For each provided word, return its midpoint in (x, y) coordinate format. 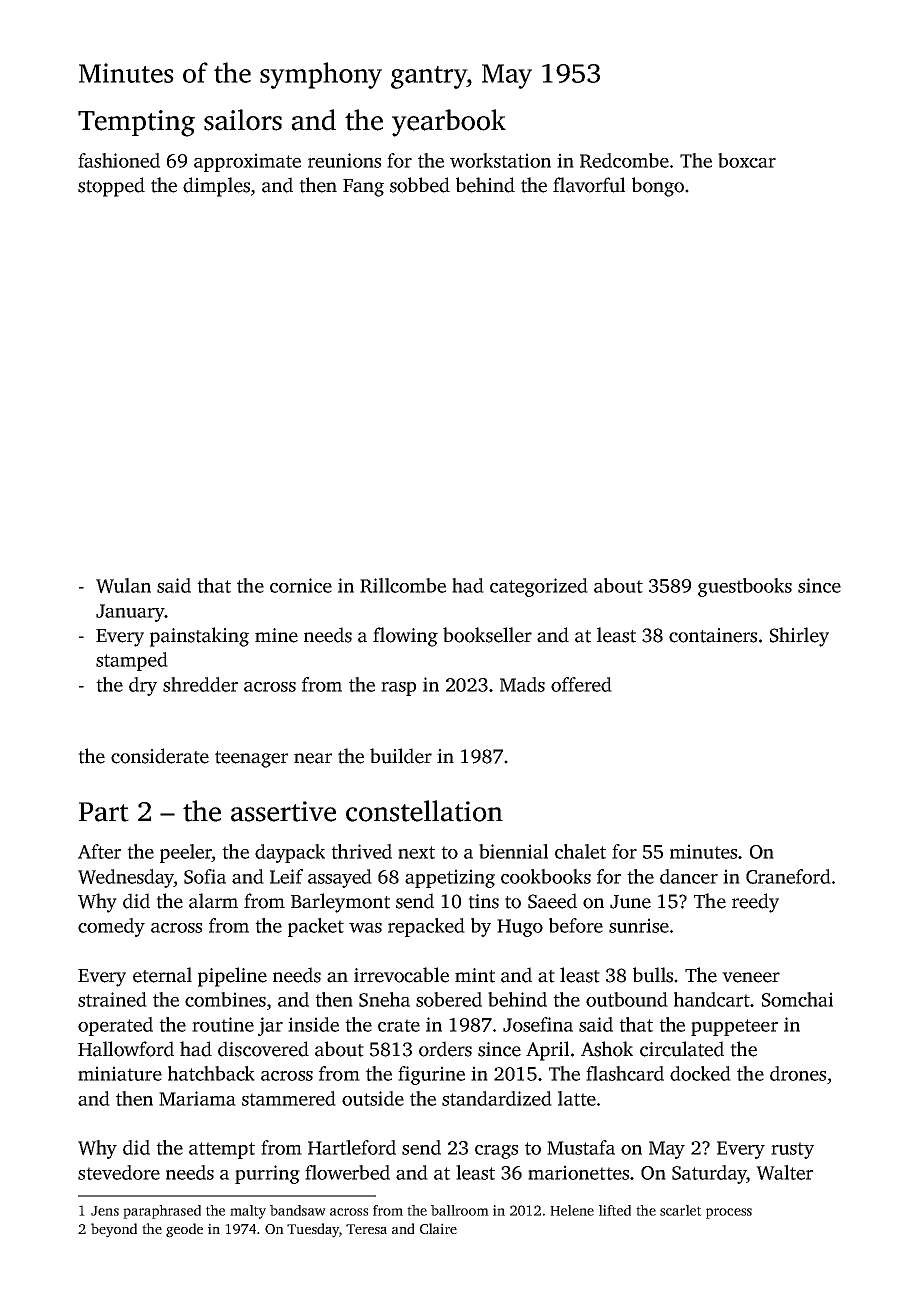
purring (267, 1174)
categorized (539, 587)
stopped (111, 187)
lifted (615, 1210)
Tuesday (313, 1230)
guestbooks (745, 587)
